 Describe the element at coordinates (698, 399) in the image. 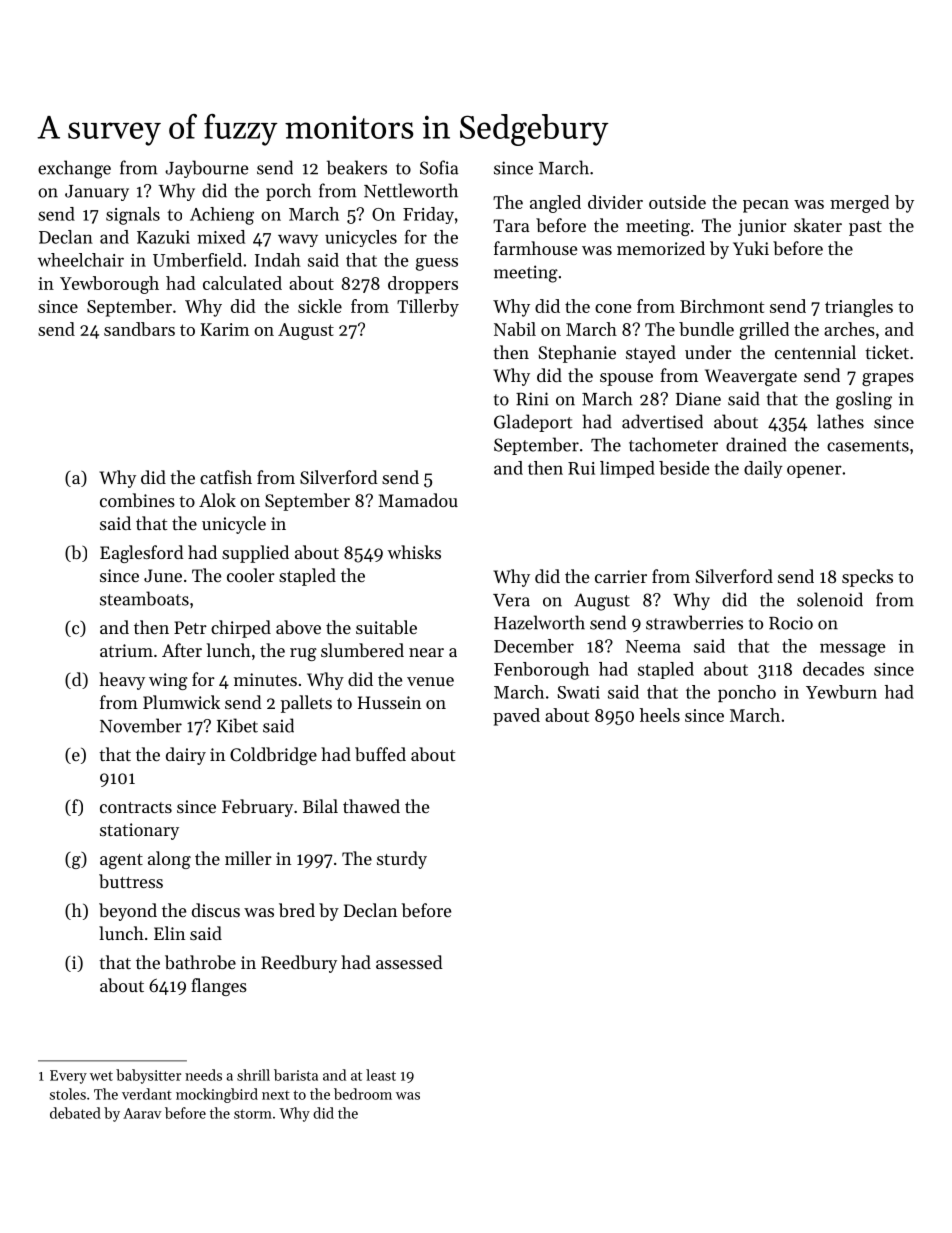

I see `Diane` at that location.
